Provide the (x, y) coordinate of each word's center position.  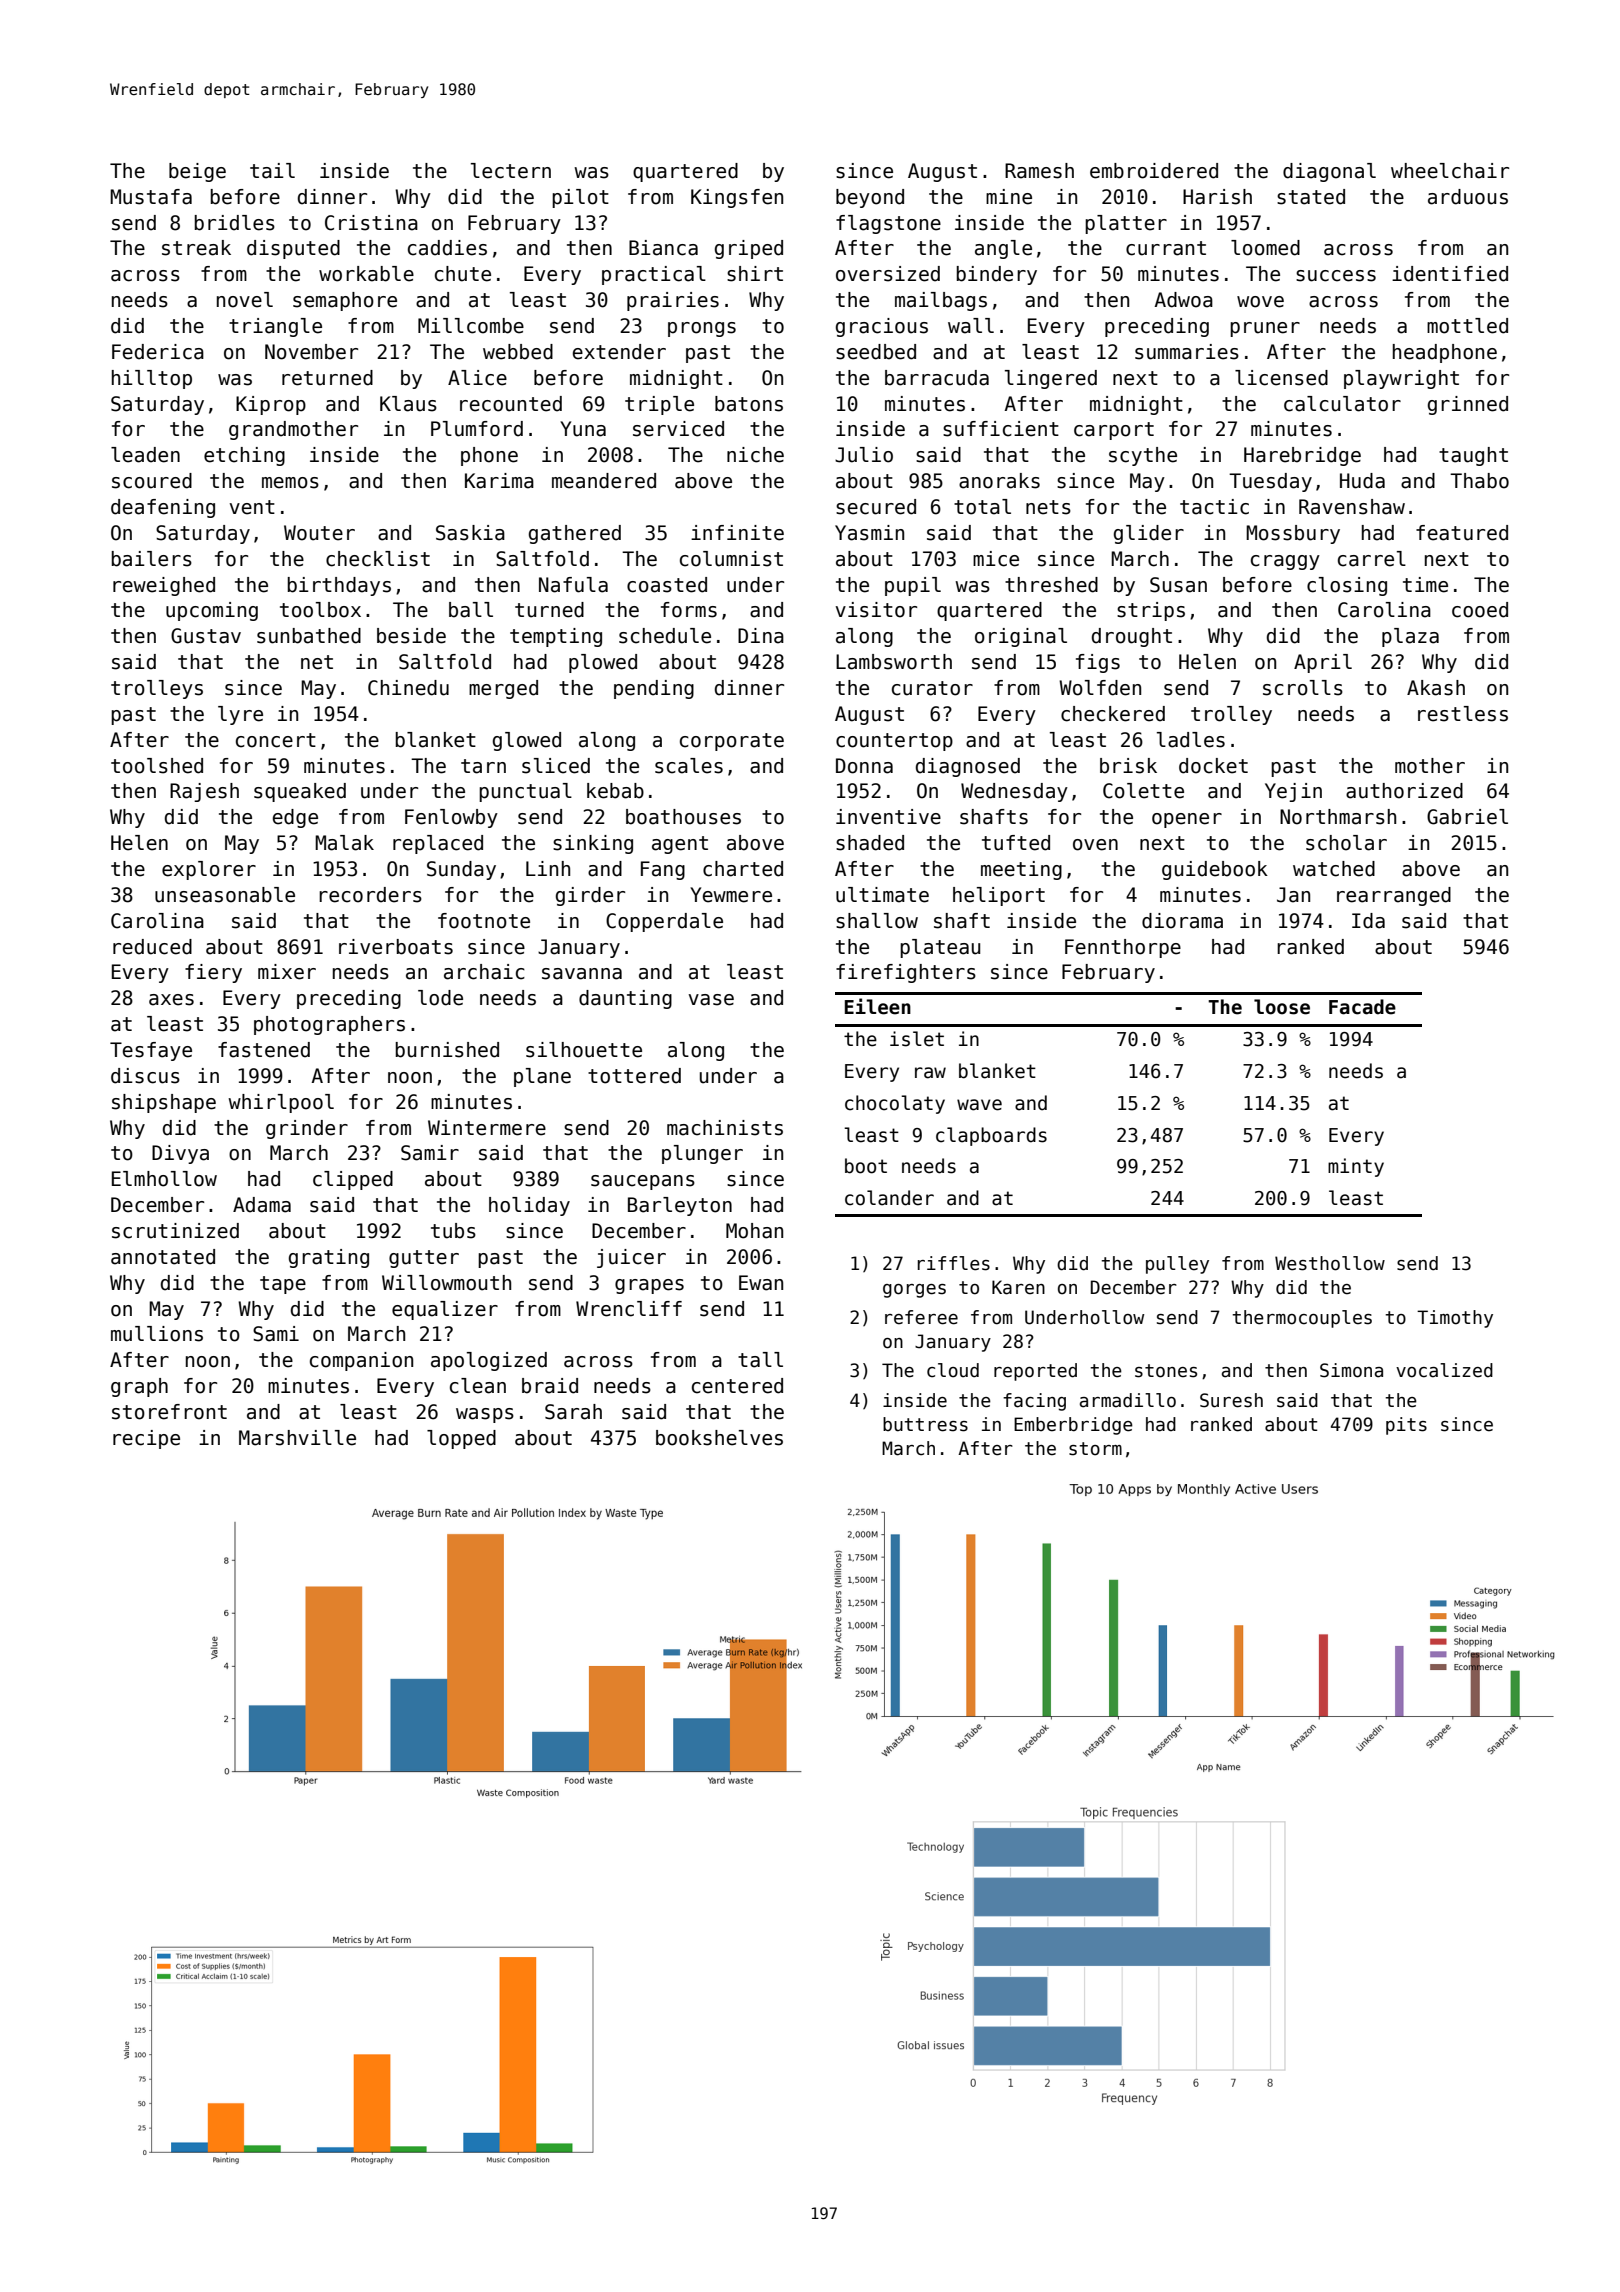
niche (755, 455)
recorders (370, 895)
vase (711, 1000)
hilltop (152, 379)
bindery (997, 275)
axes (171, 1000)
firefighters (906, 973)
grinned (1468, 405)
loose (1282, 1007)
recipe (146, 1439)
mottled (1467, 326)
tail (272, 171)
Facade (1362, 1007)
